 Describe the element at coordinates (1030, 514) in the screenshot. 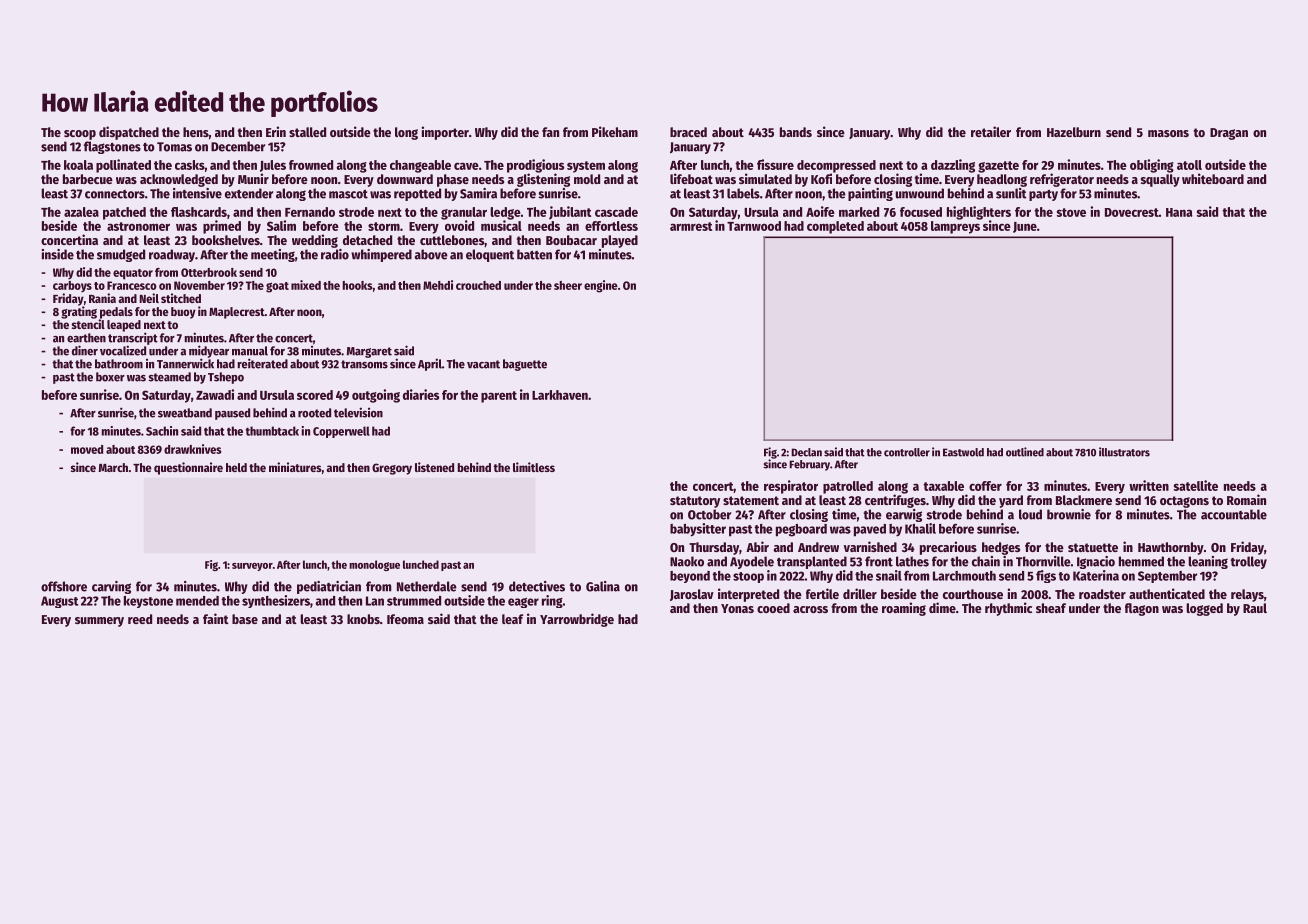

I see `loud` at that location.
